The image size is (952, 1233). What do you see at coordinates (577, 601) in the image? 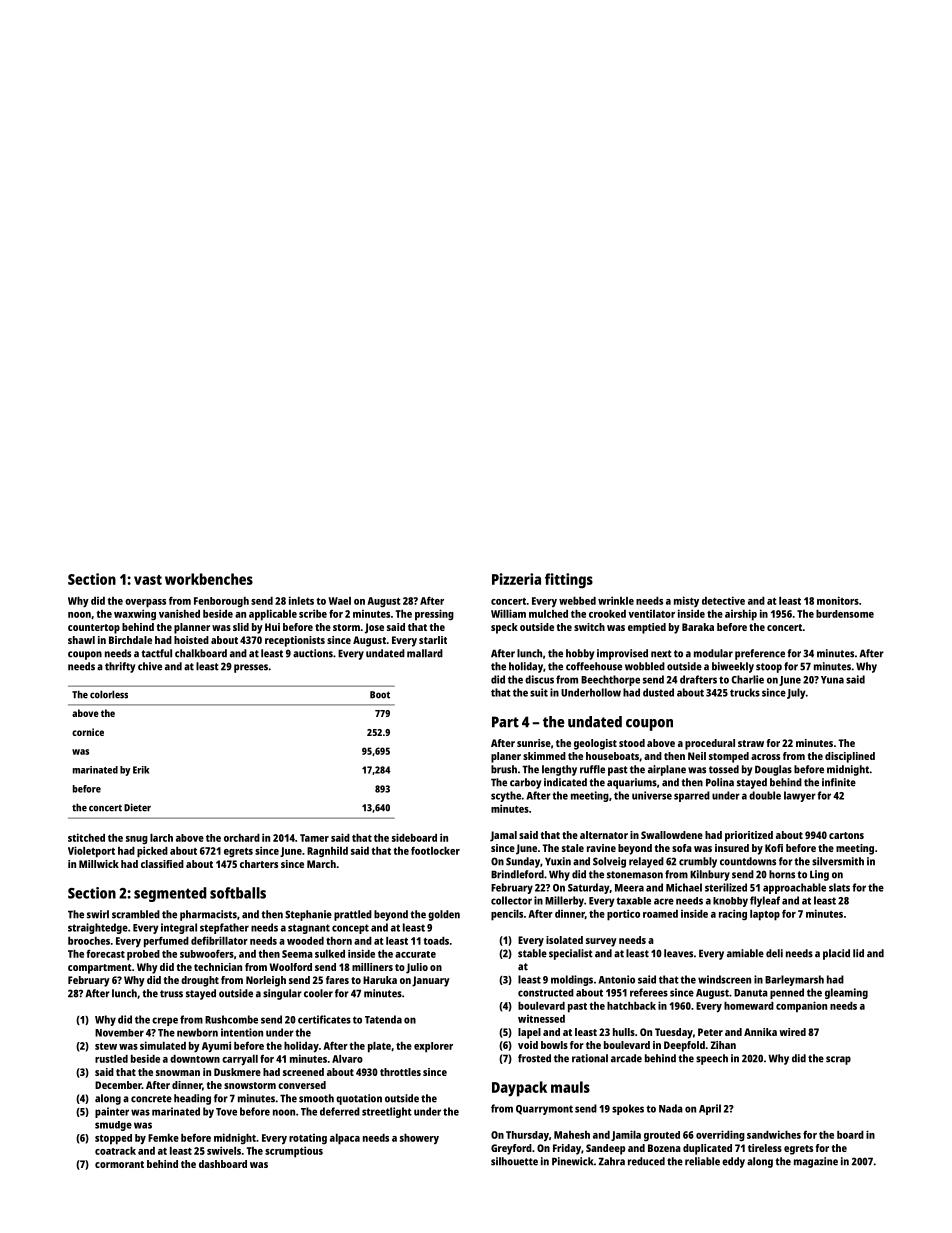
I see `webbed` at bounding box center [577, 601].
